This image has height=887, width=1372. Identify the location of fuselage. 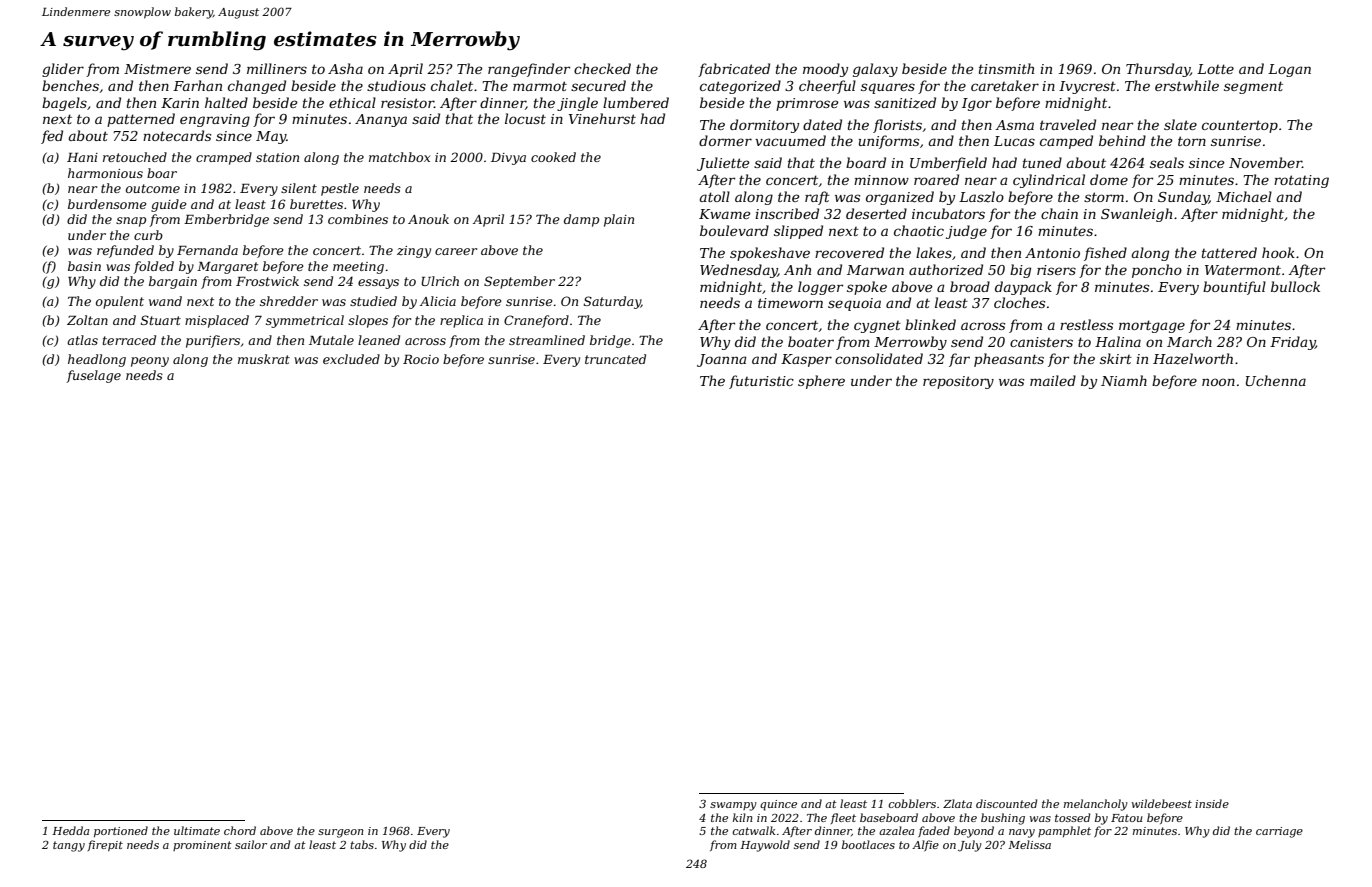
(93, 376).
